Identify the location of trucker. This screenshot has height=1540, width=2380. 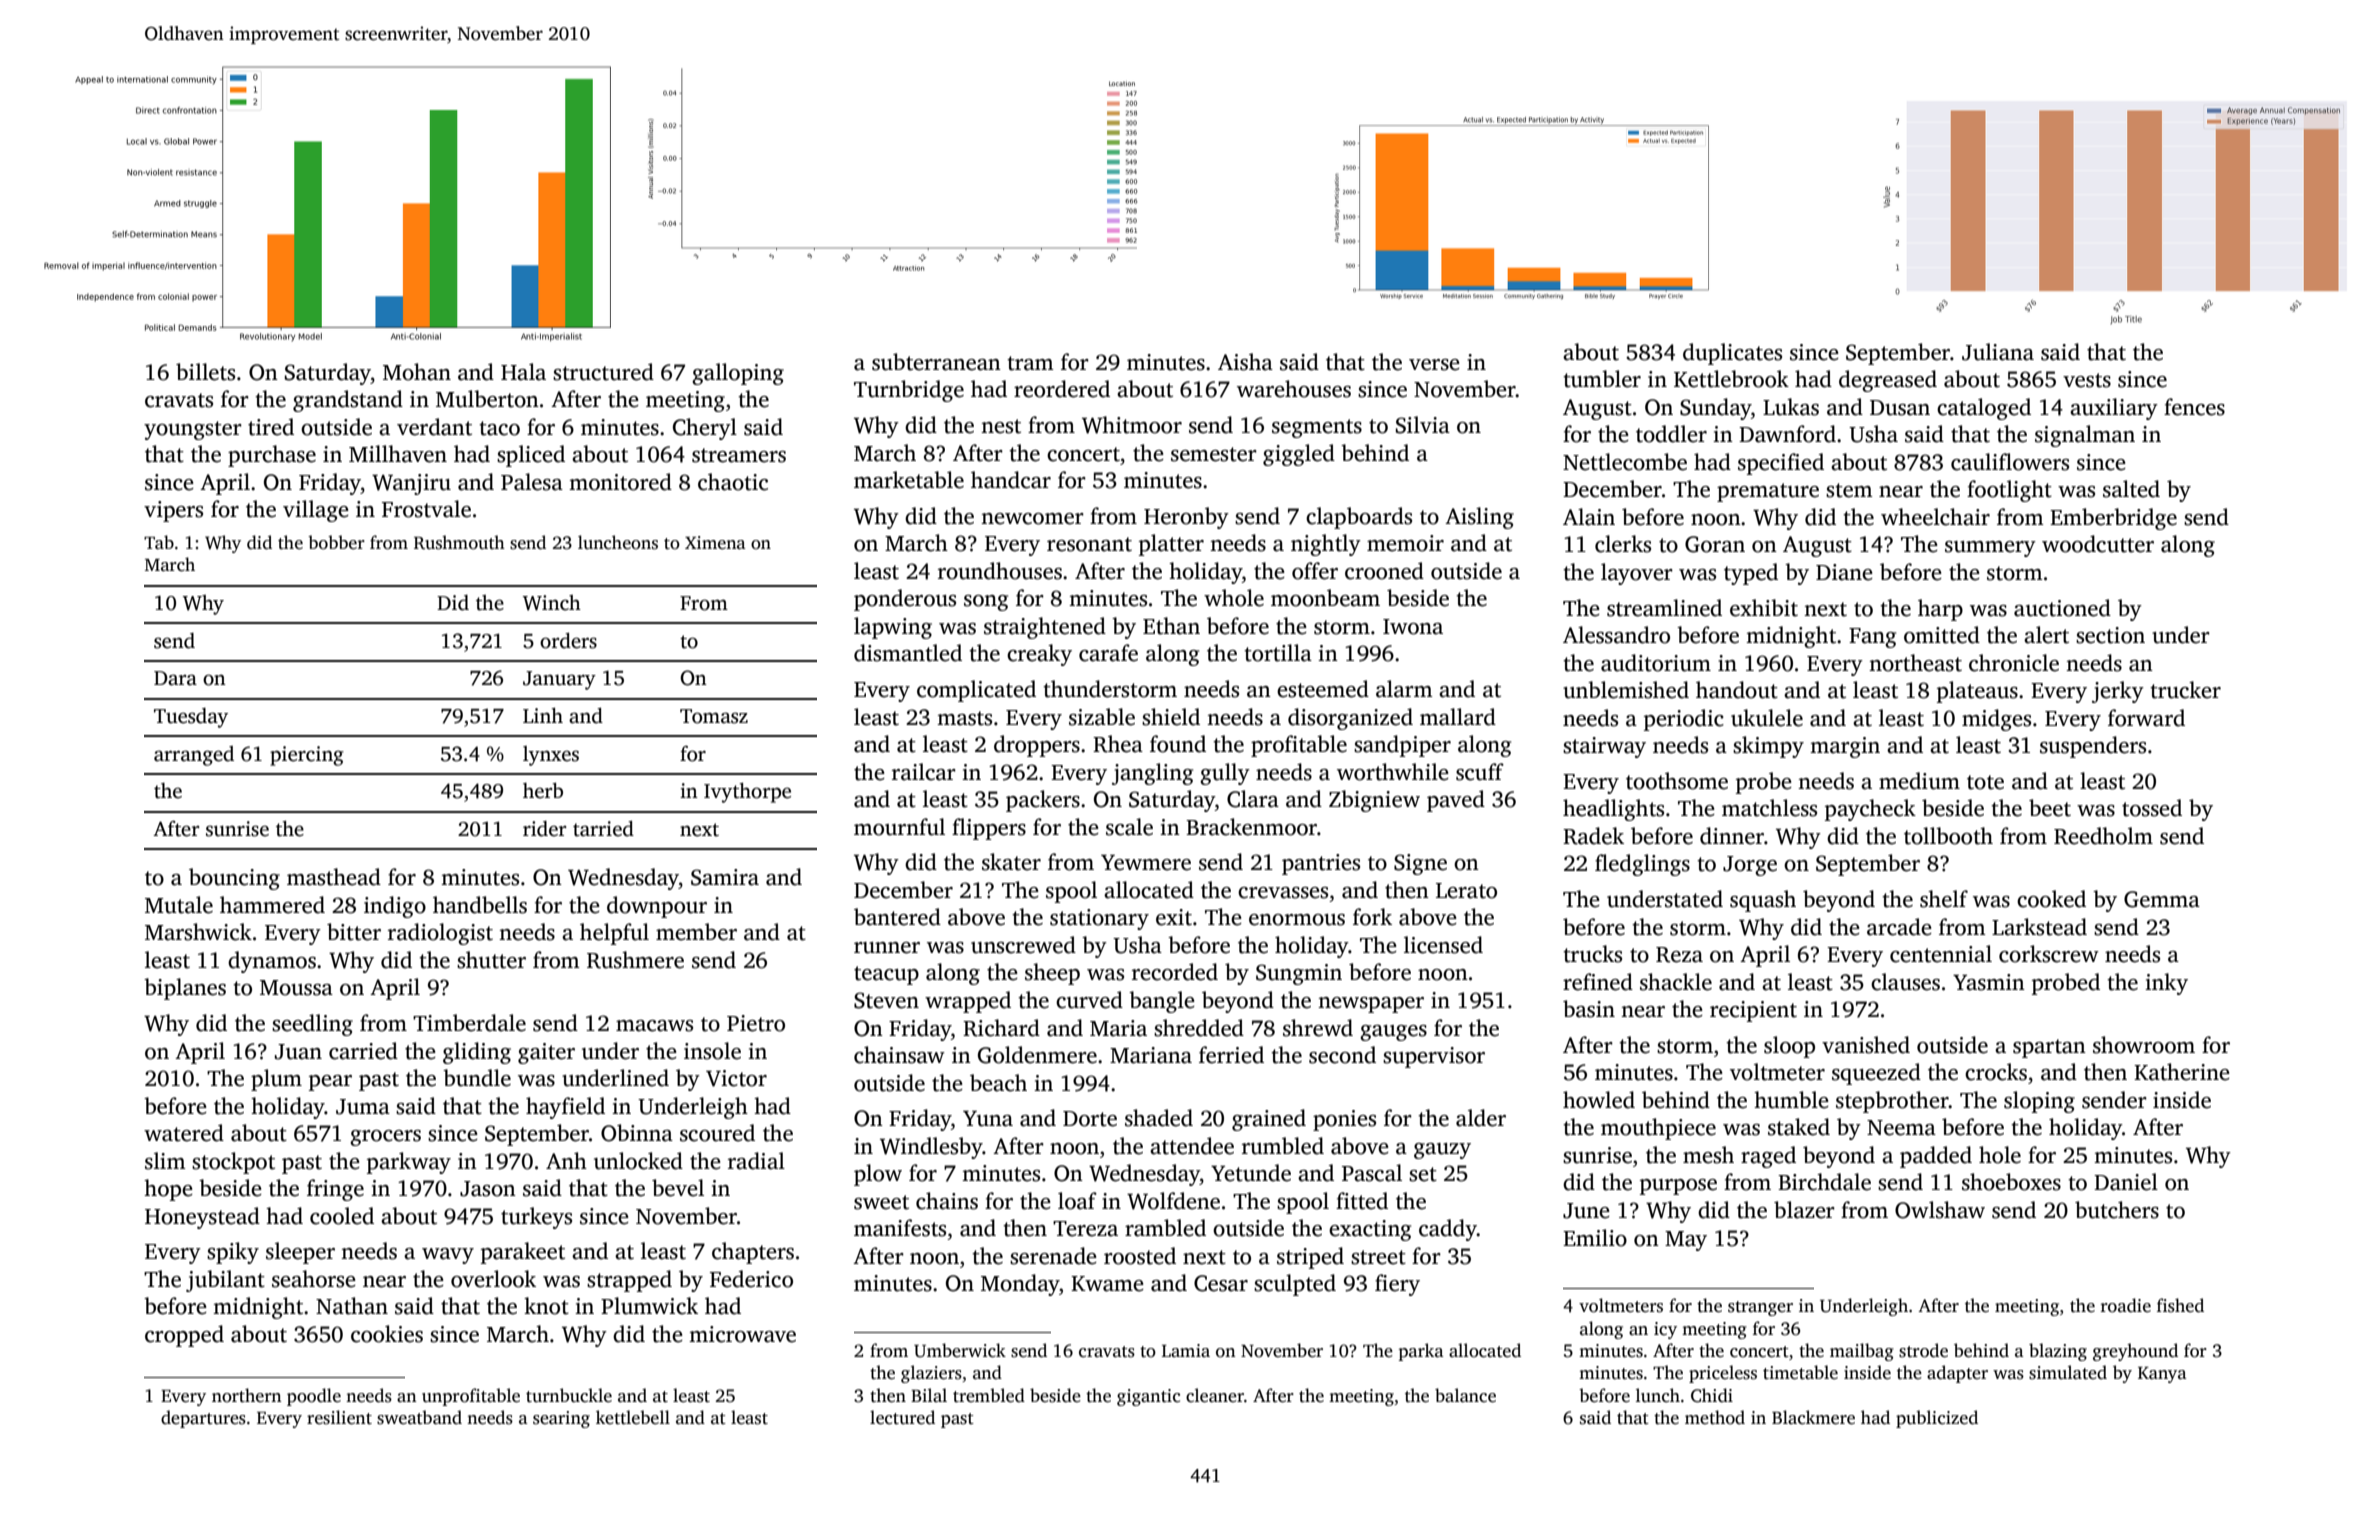
(2185, 690).
